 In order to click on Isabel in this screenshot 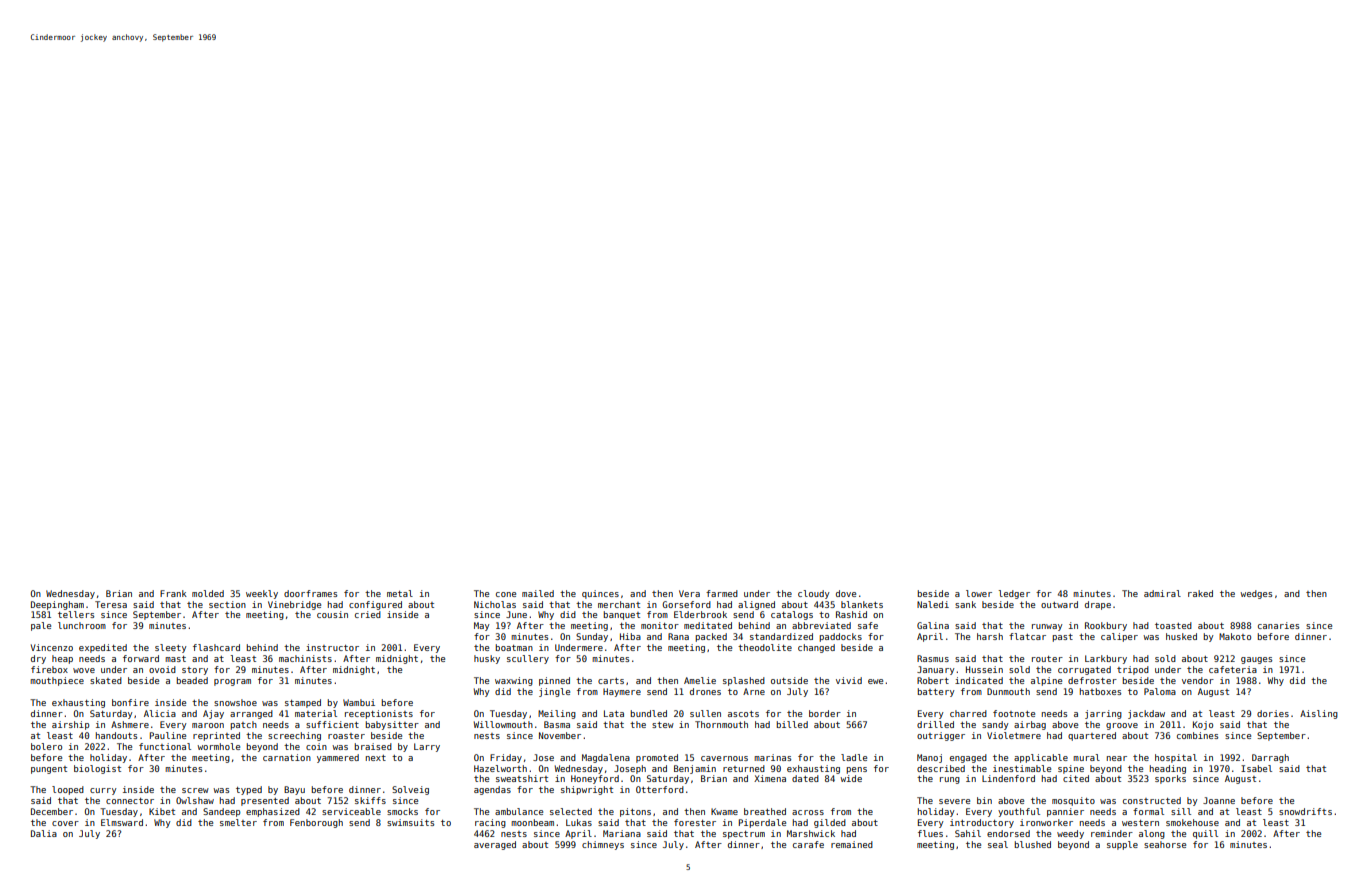, I will do `click(1256, 768)`.
